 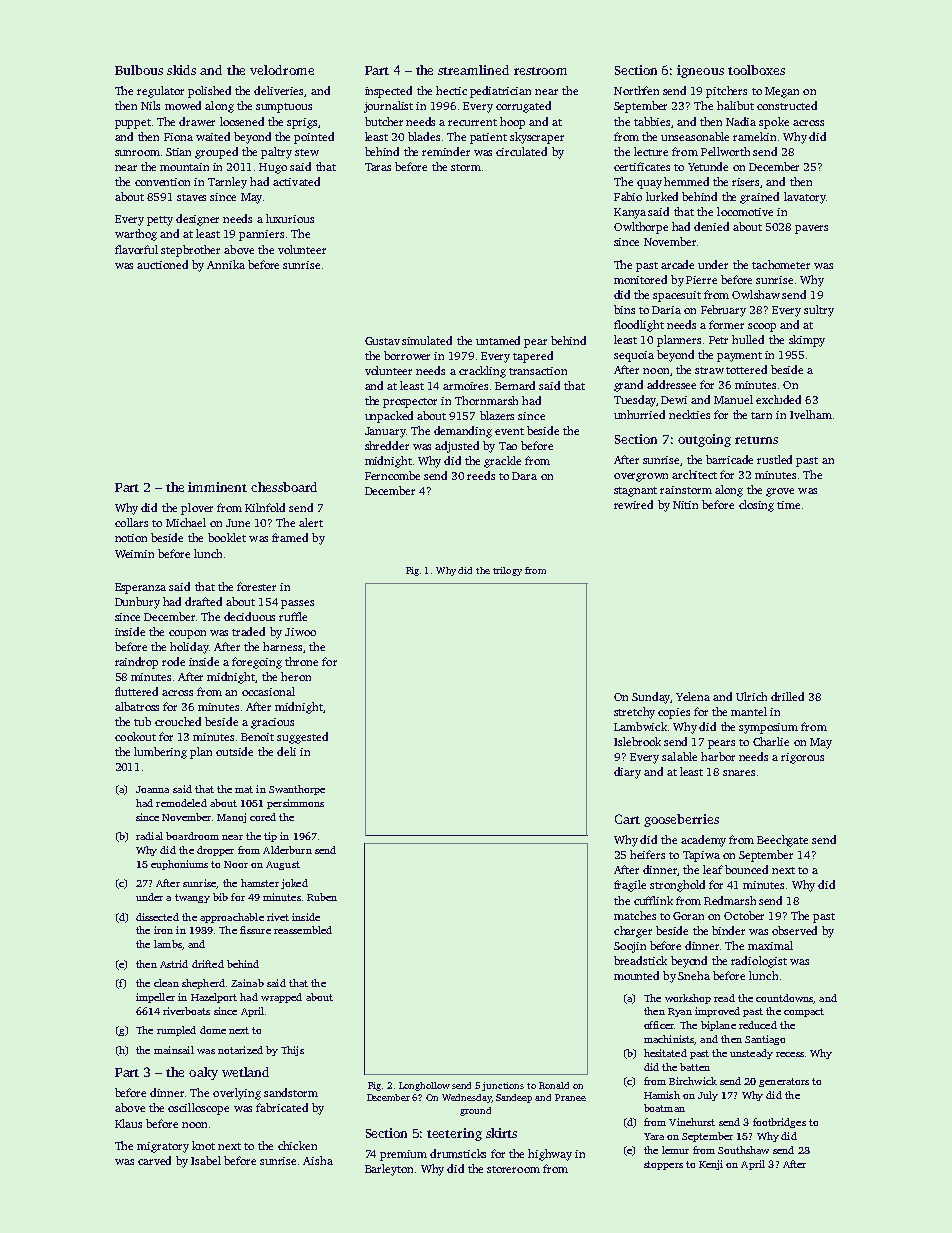 I want to click on igneous, so click(x=700, y=71).
